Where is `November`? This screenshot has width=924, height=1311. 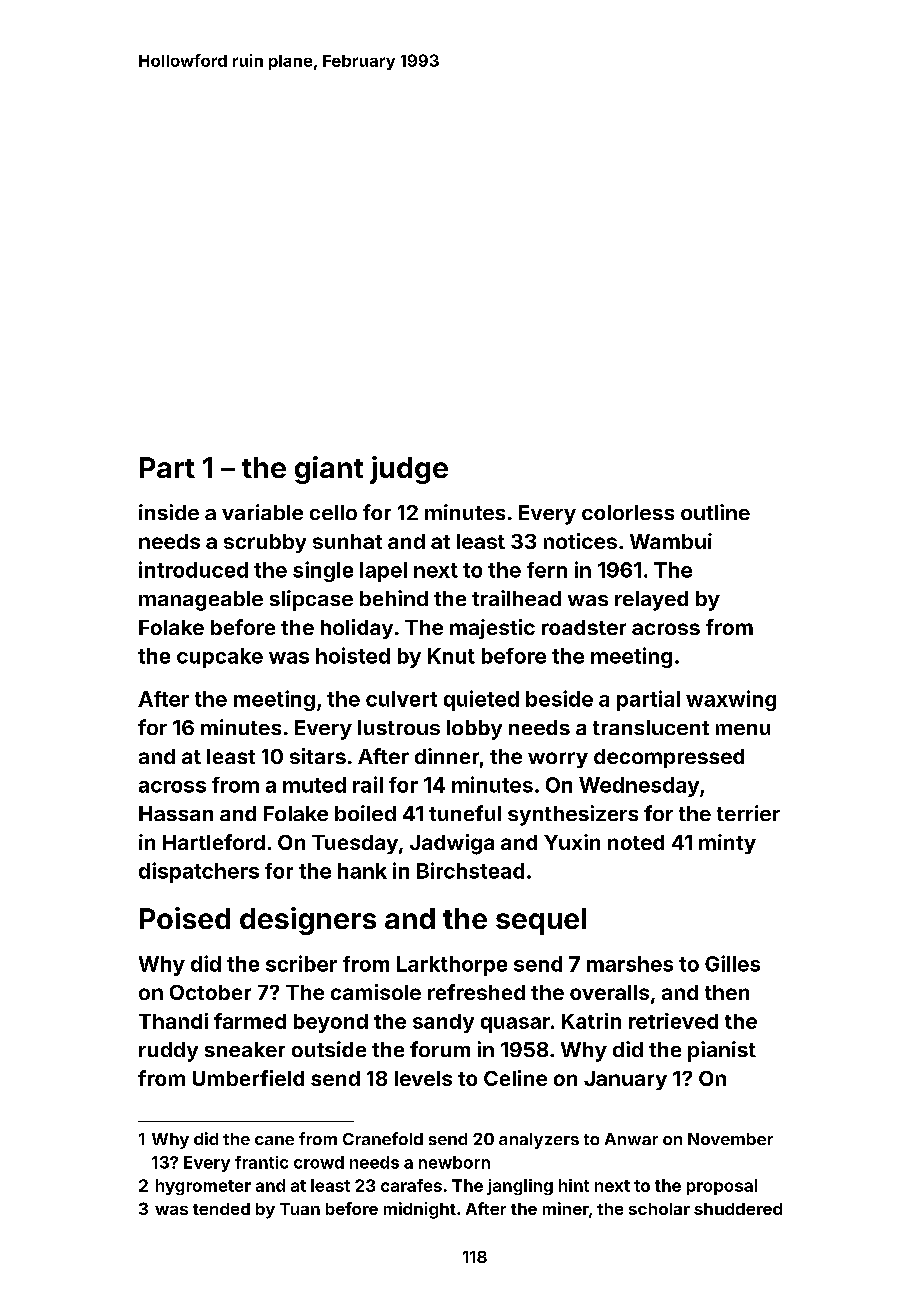 November is located at coordinates (730, 1139).
